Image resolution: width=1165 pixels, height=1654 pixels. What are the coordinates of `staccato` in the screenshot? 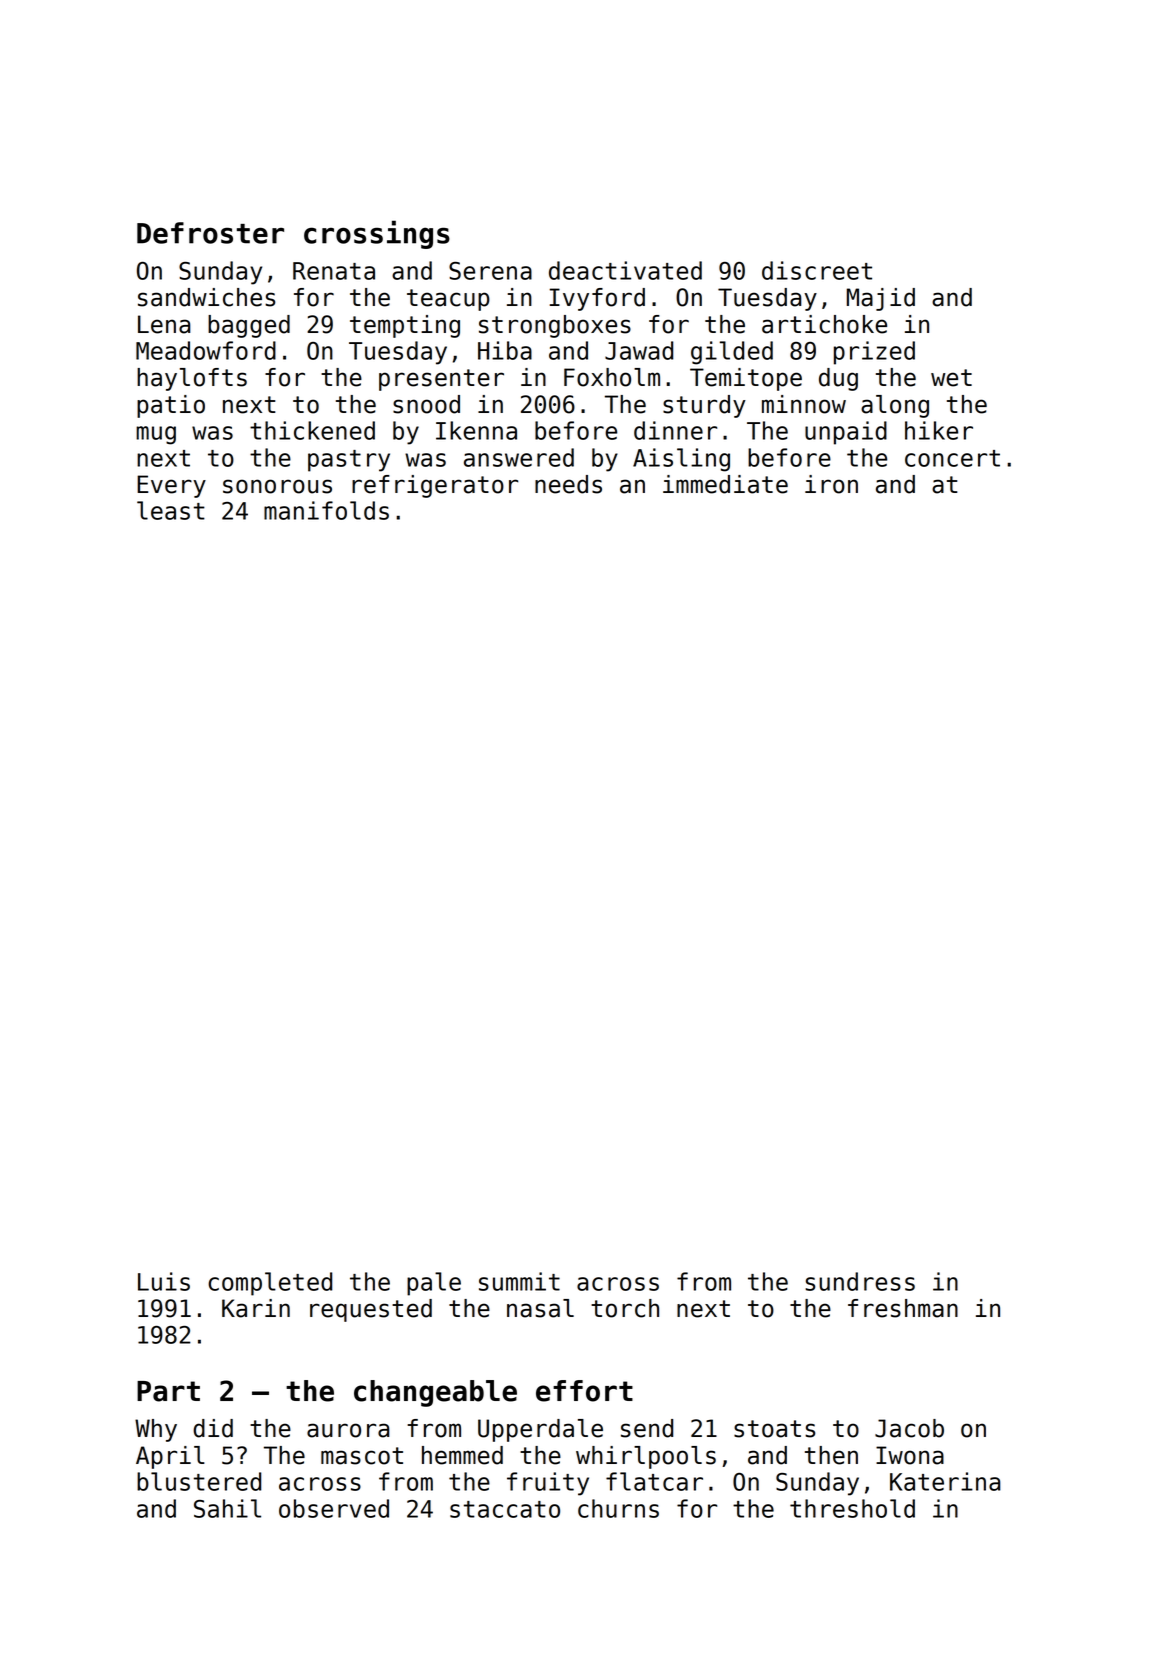 It's located at (505, 1509).
